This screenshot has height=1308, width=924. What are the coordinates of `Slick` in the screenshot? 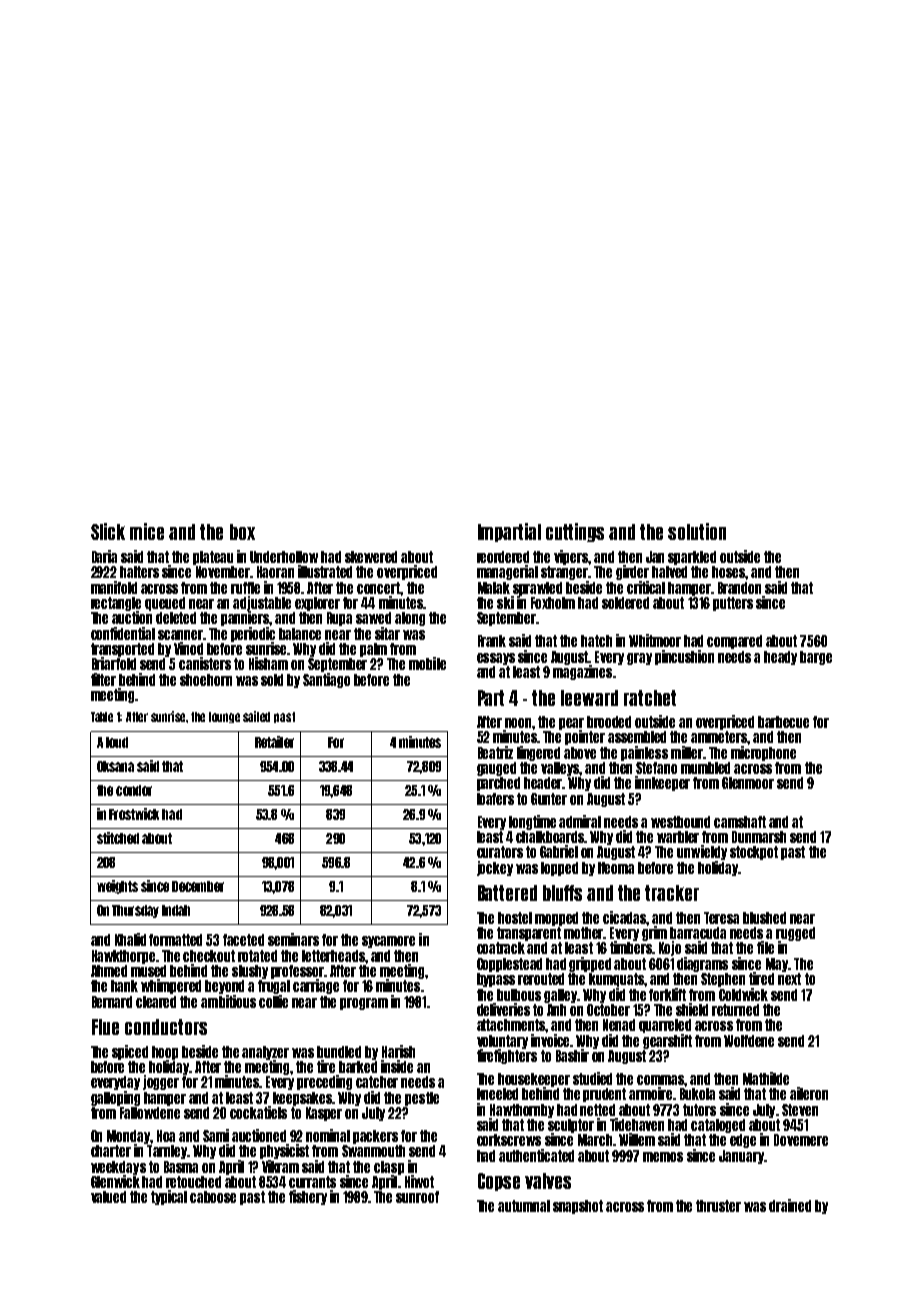 It's located at (108, 531).
